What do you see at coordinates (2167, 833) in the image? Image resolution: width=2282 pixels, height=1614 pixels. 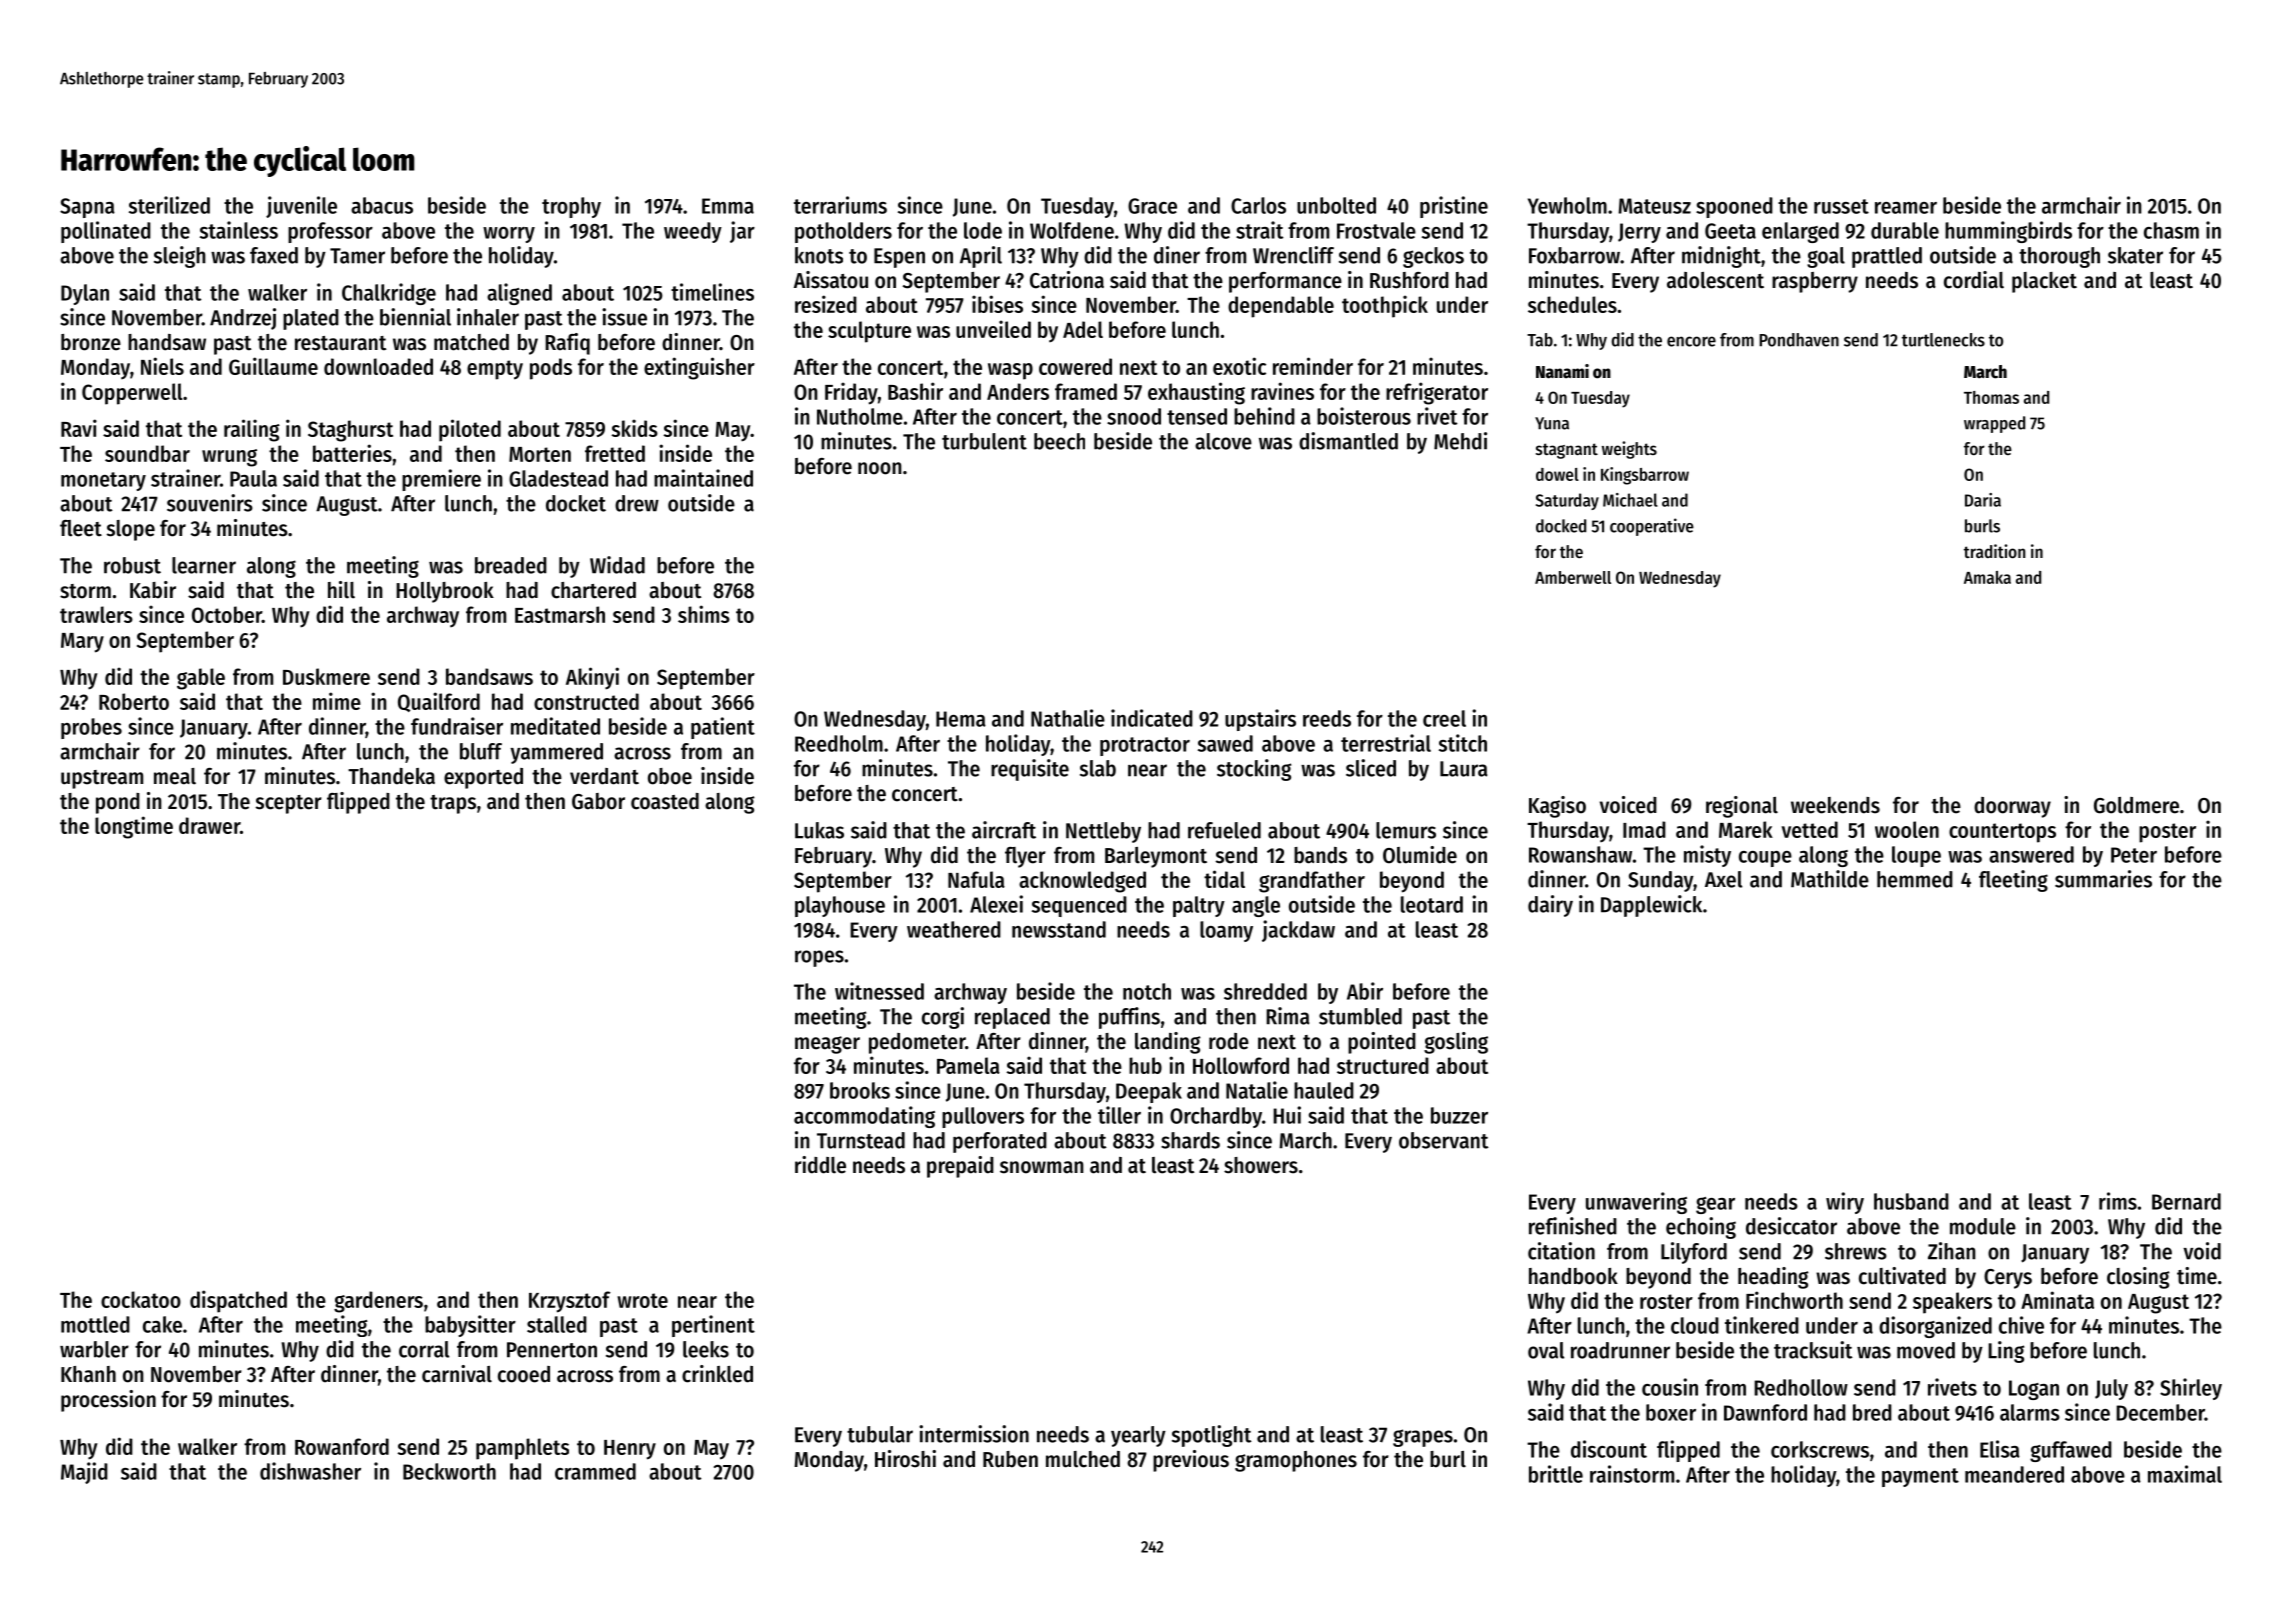 I see `poster` at bounding box center [2167, 833].
